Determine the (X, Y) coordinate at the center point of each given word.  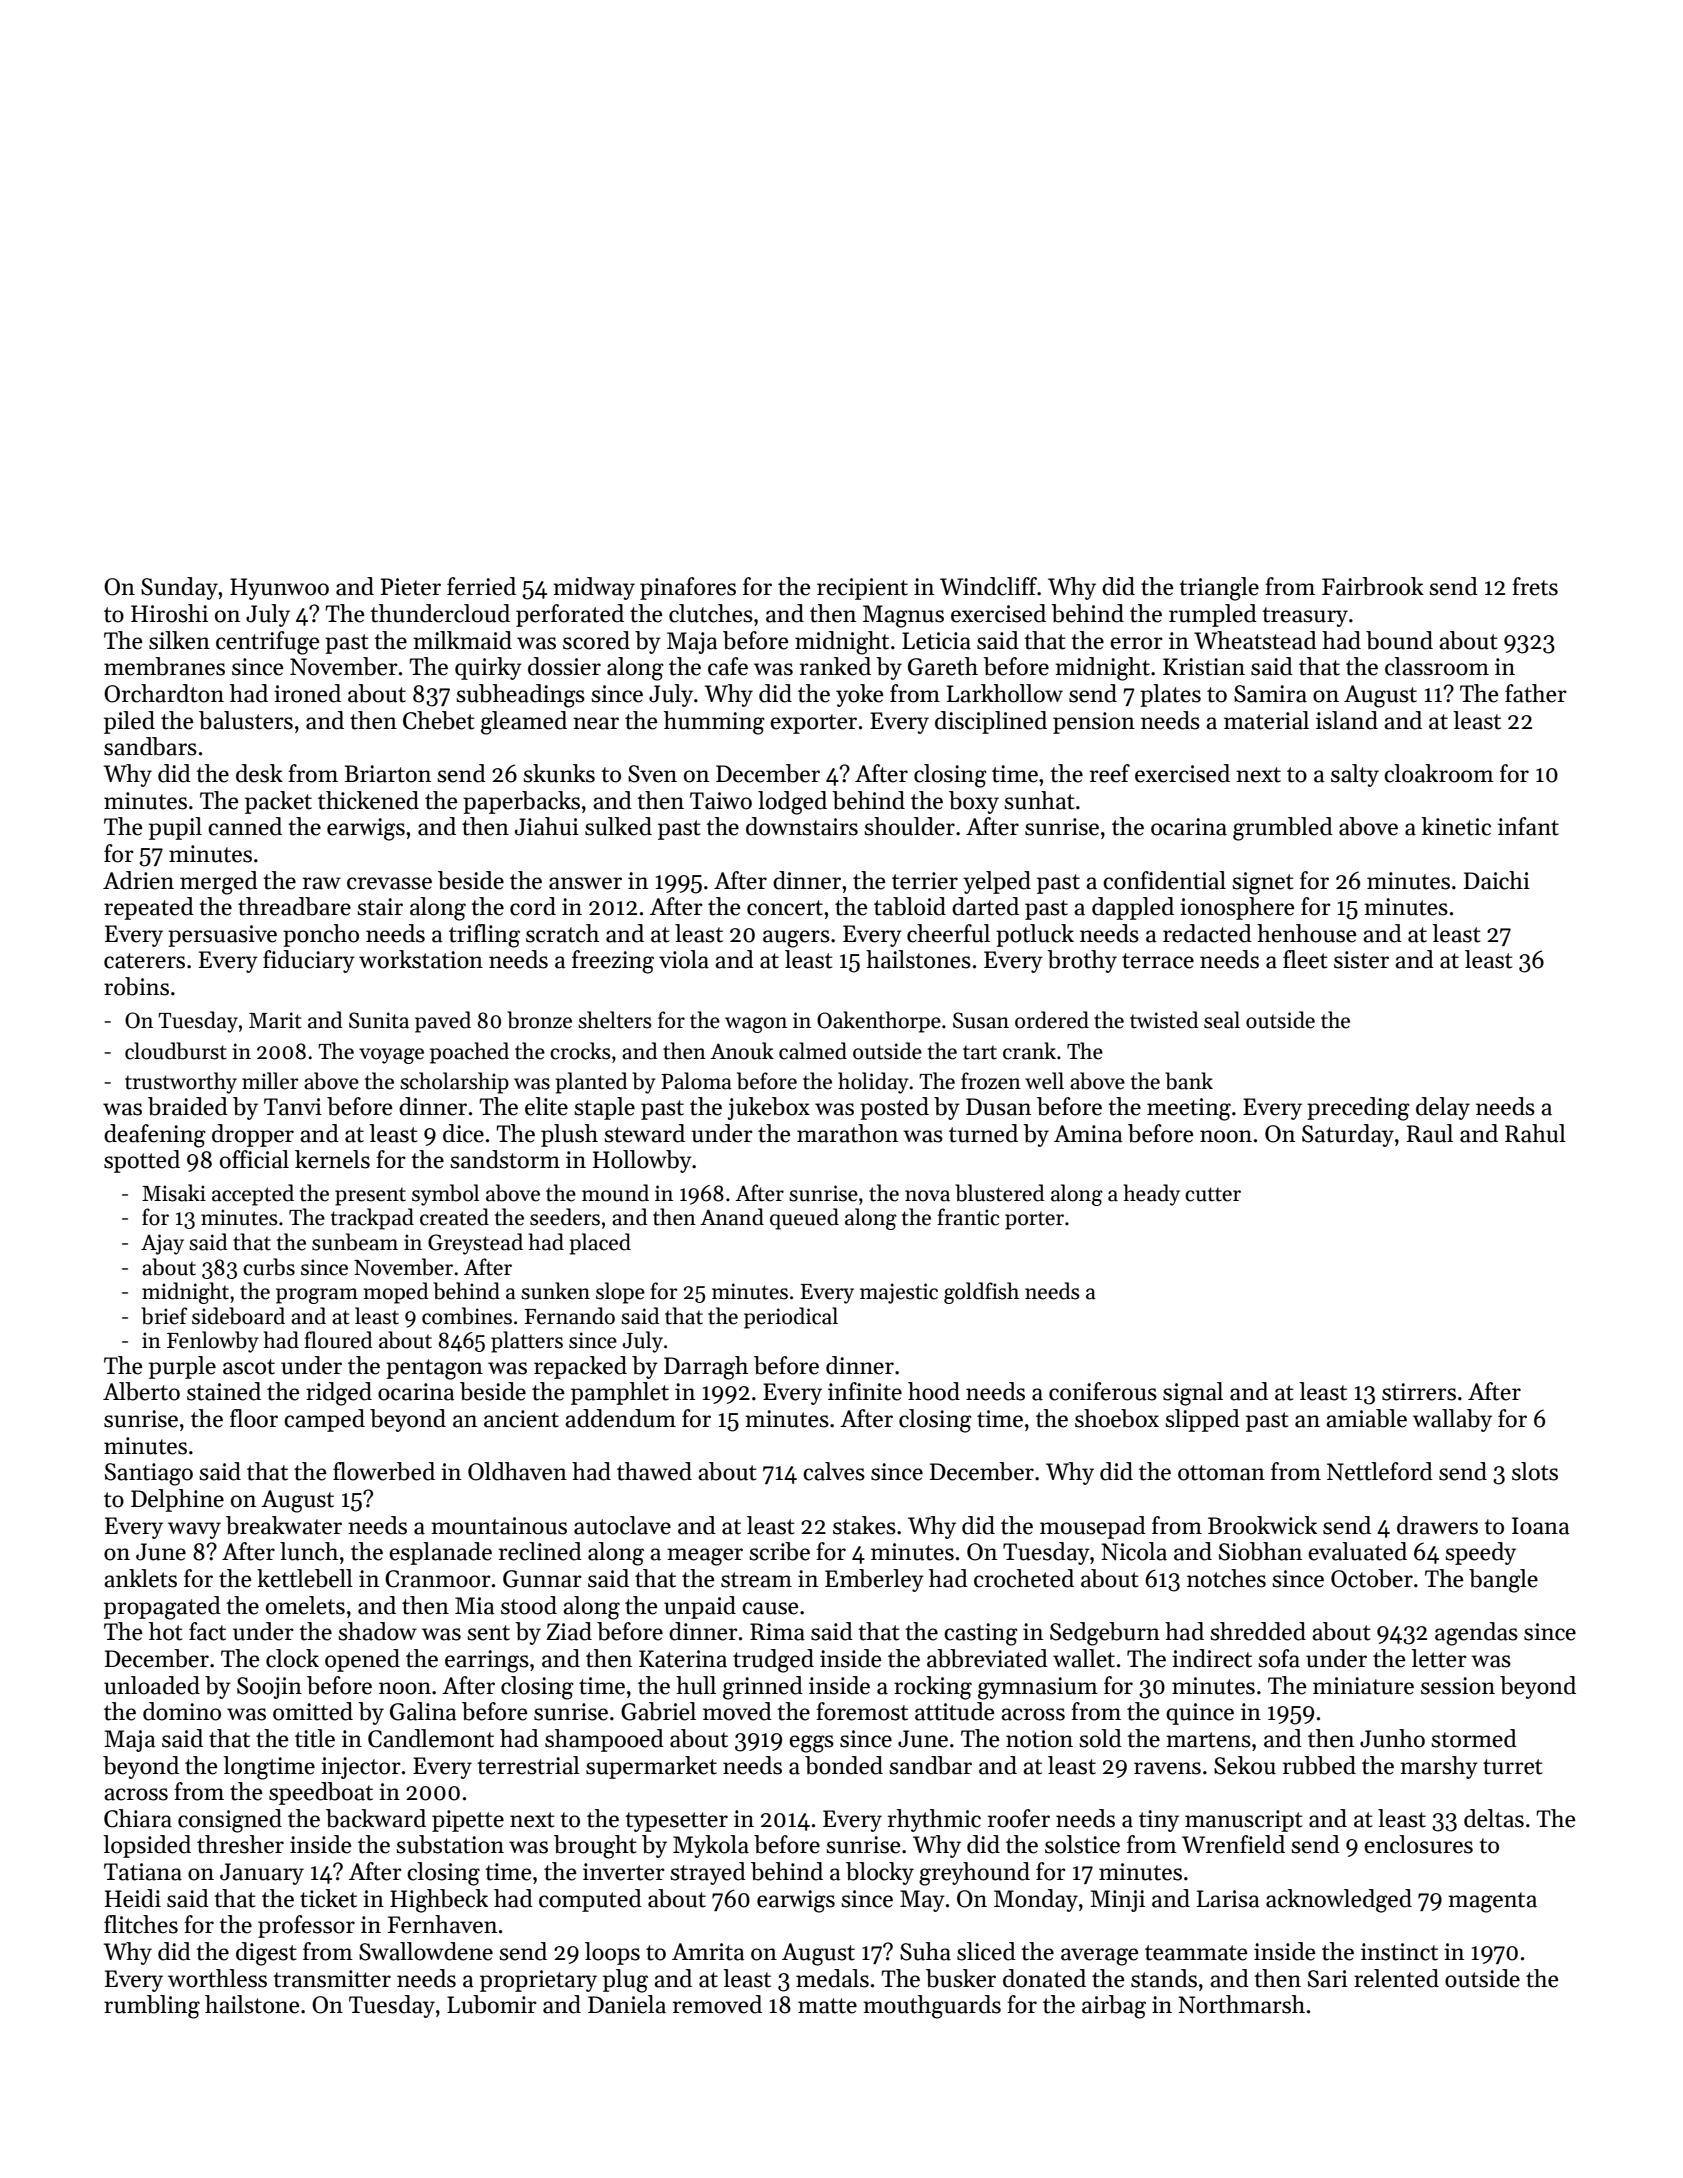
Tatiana (143, 1872)
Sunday (180, 588)
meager (705, 1557)
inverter (624, 1872)
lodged (792, 803)
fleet (1305, 959)
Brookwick (1262, 1525)
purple (182, 1367)
